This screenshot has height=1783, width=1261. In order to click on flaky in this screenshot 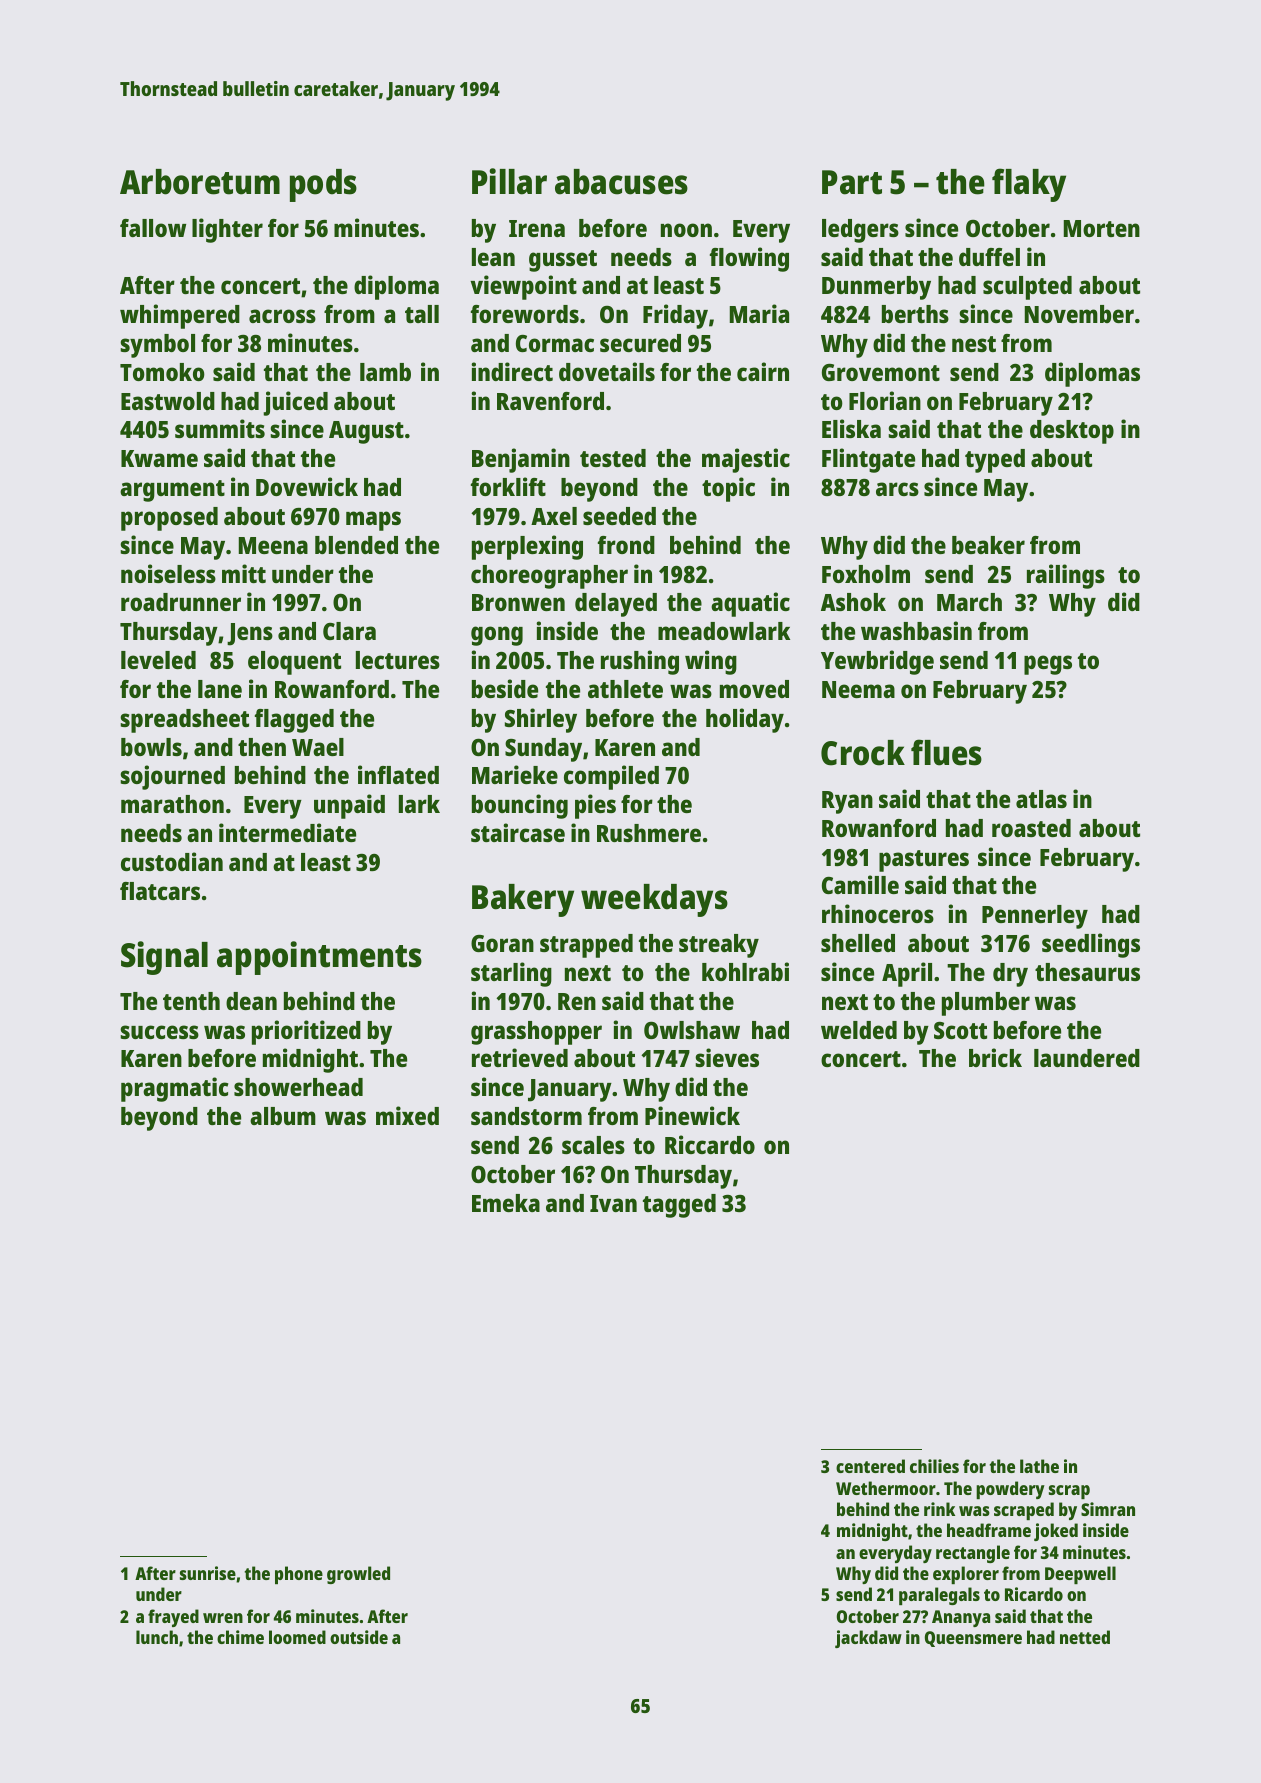, I will do `click(1029, 185)`.
